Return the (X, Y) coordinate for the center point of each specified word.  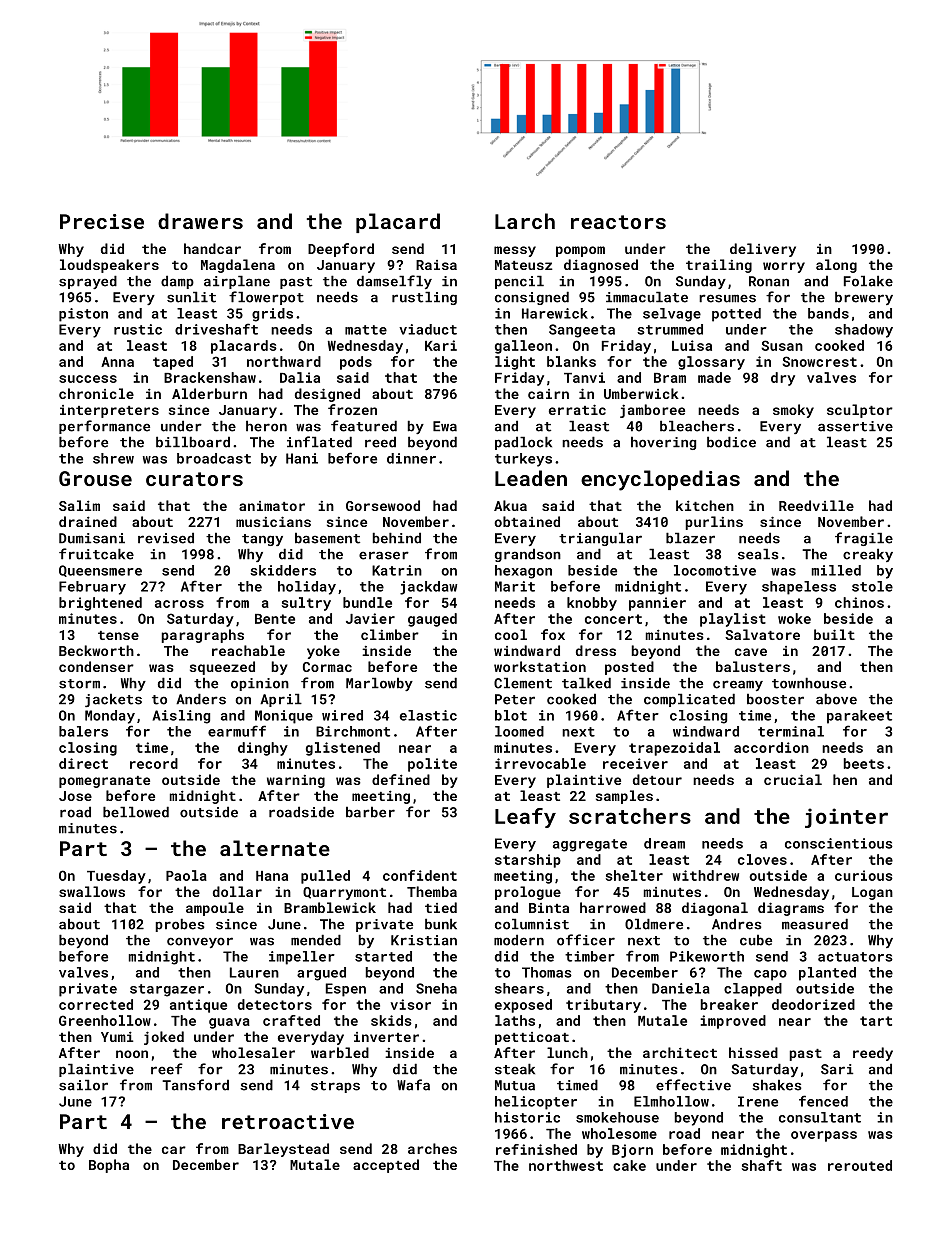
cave (751, 652)
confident (420, 875)
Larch (525, 221)
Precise (102, 221)
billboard (193, 442)
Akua (510, 505)
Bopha (109, 1166)
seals (758, 554)
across (179, 604)
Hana (272, 876)
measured (815, 924)
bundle (367, 602)
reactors (618, 222)
